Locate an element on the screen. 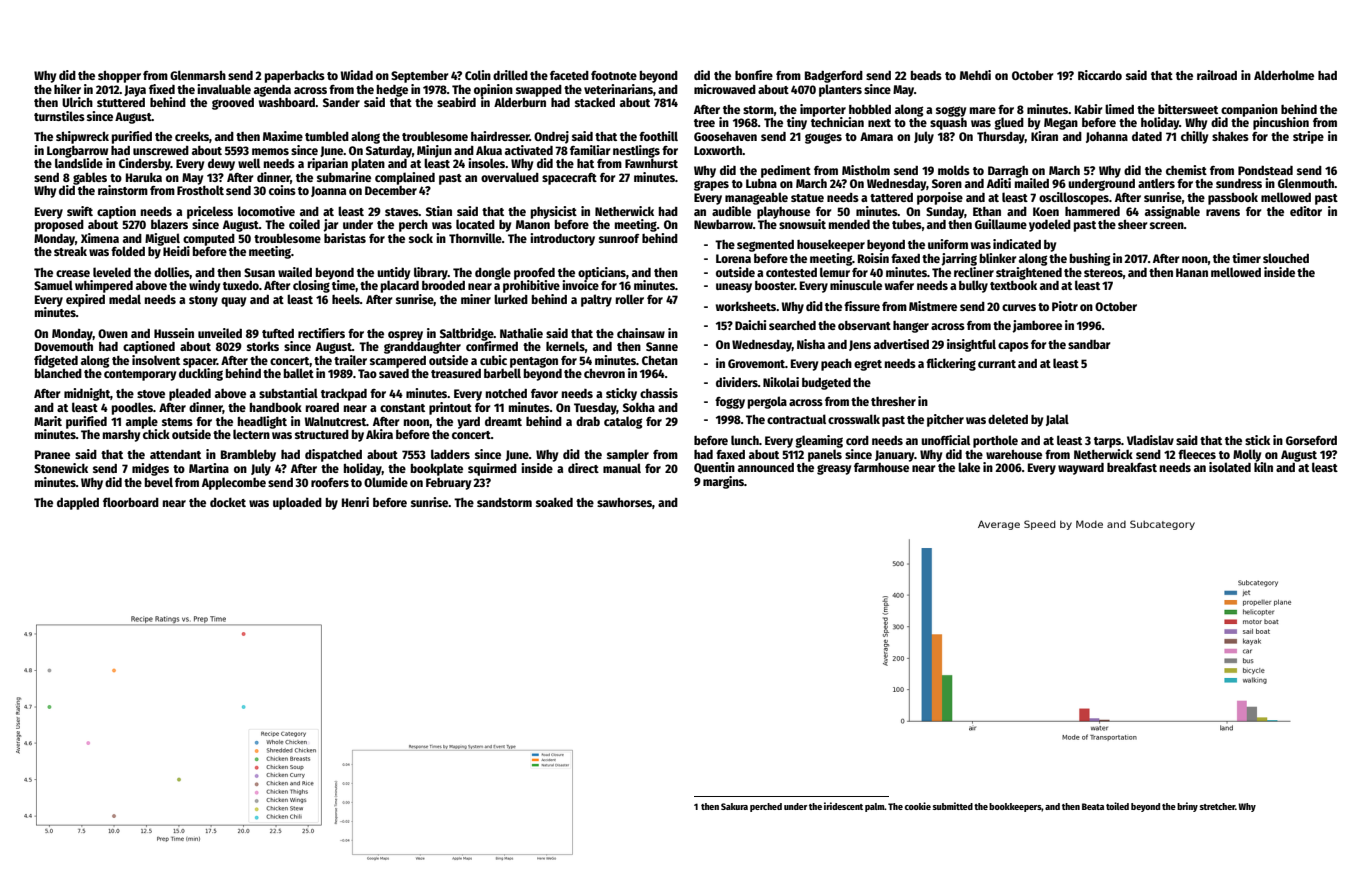 This screenshot has width=1372, height=887. bushing is located at coordinates (1090, 259).
